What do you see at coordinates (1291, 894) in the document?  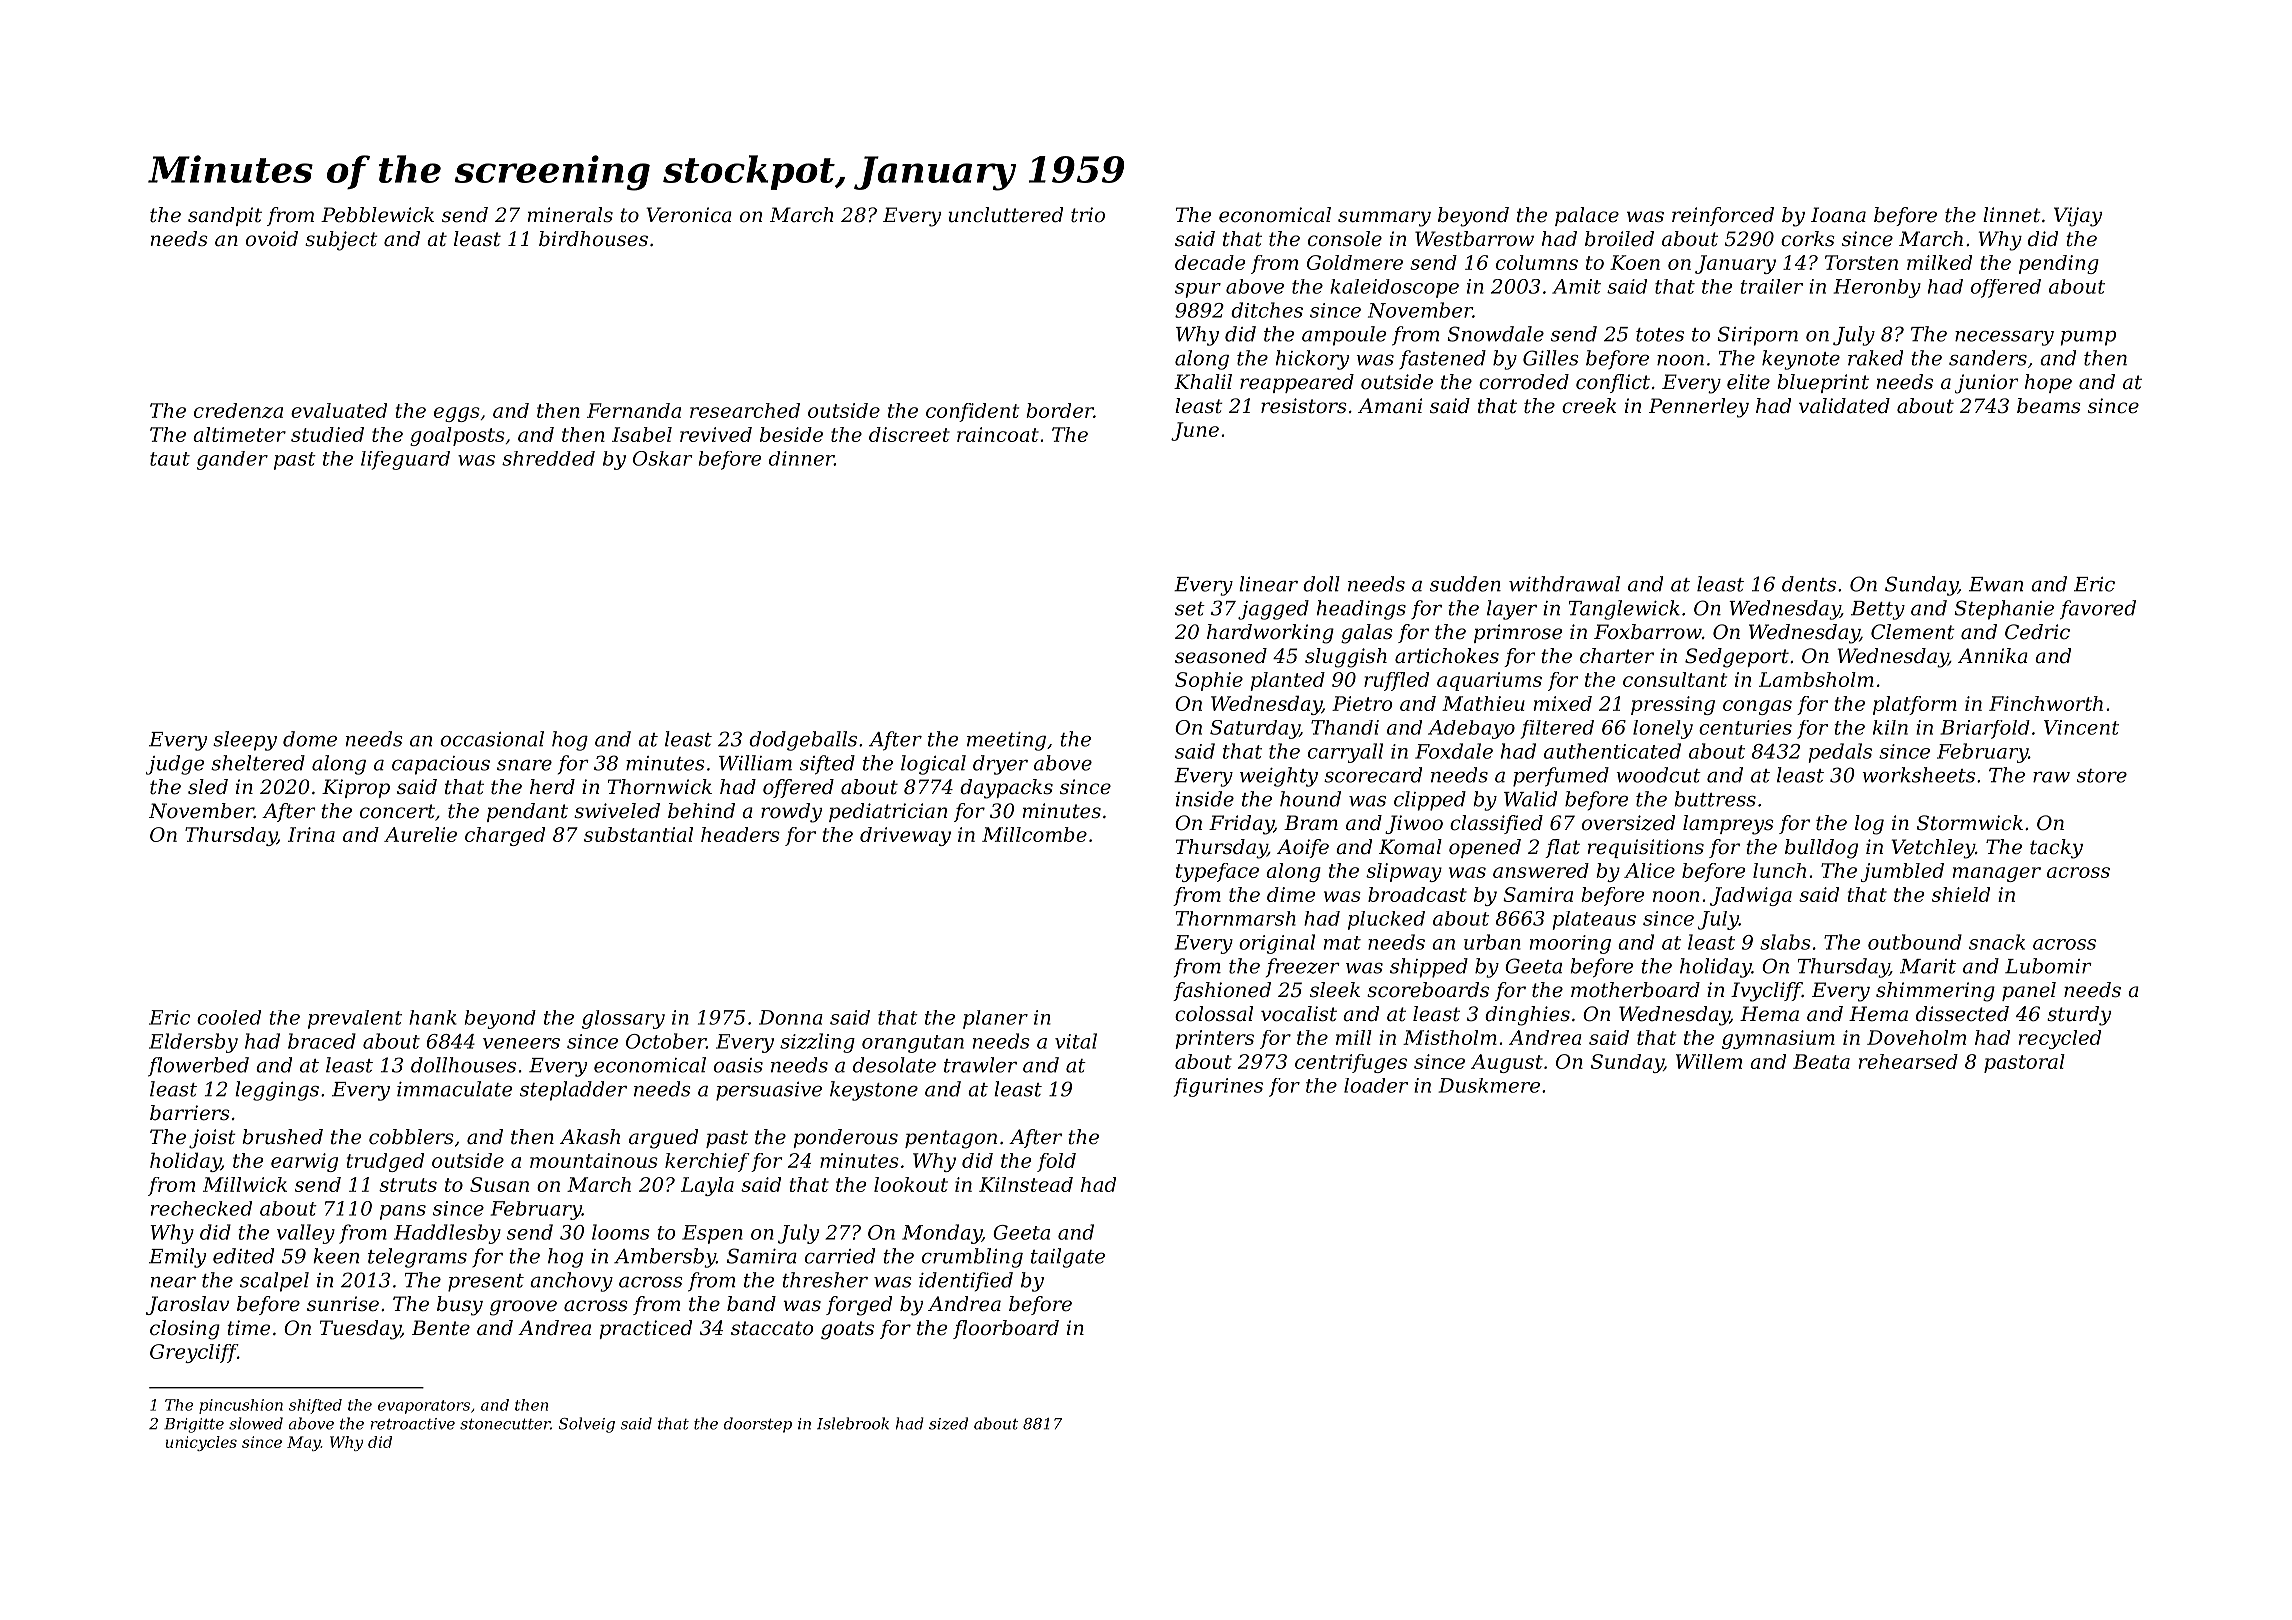 I see `dime` at bounding box center [1291, 894].
